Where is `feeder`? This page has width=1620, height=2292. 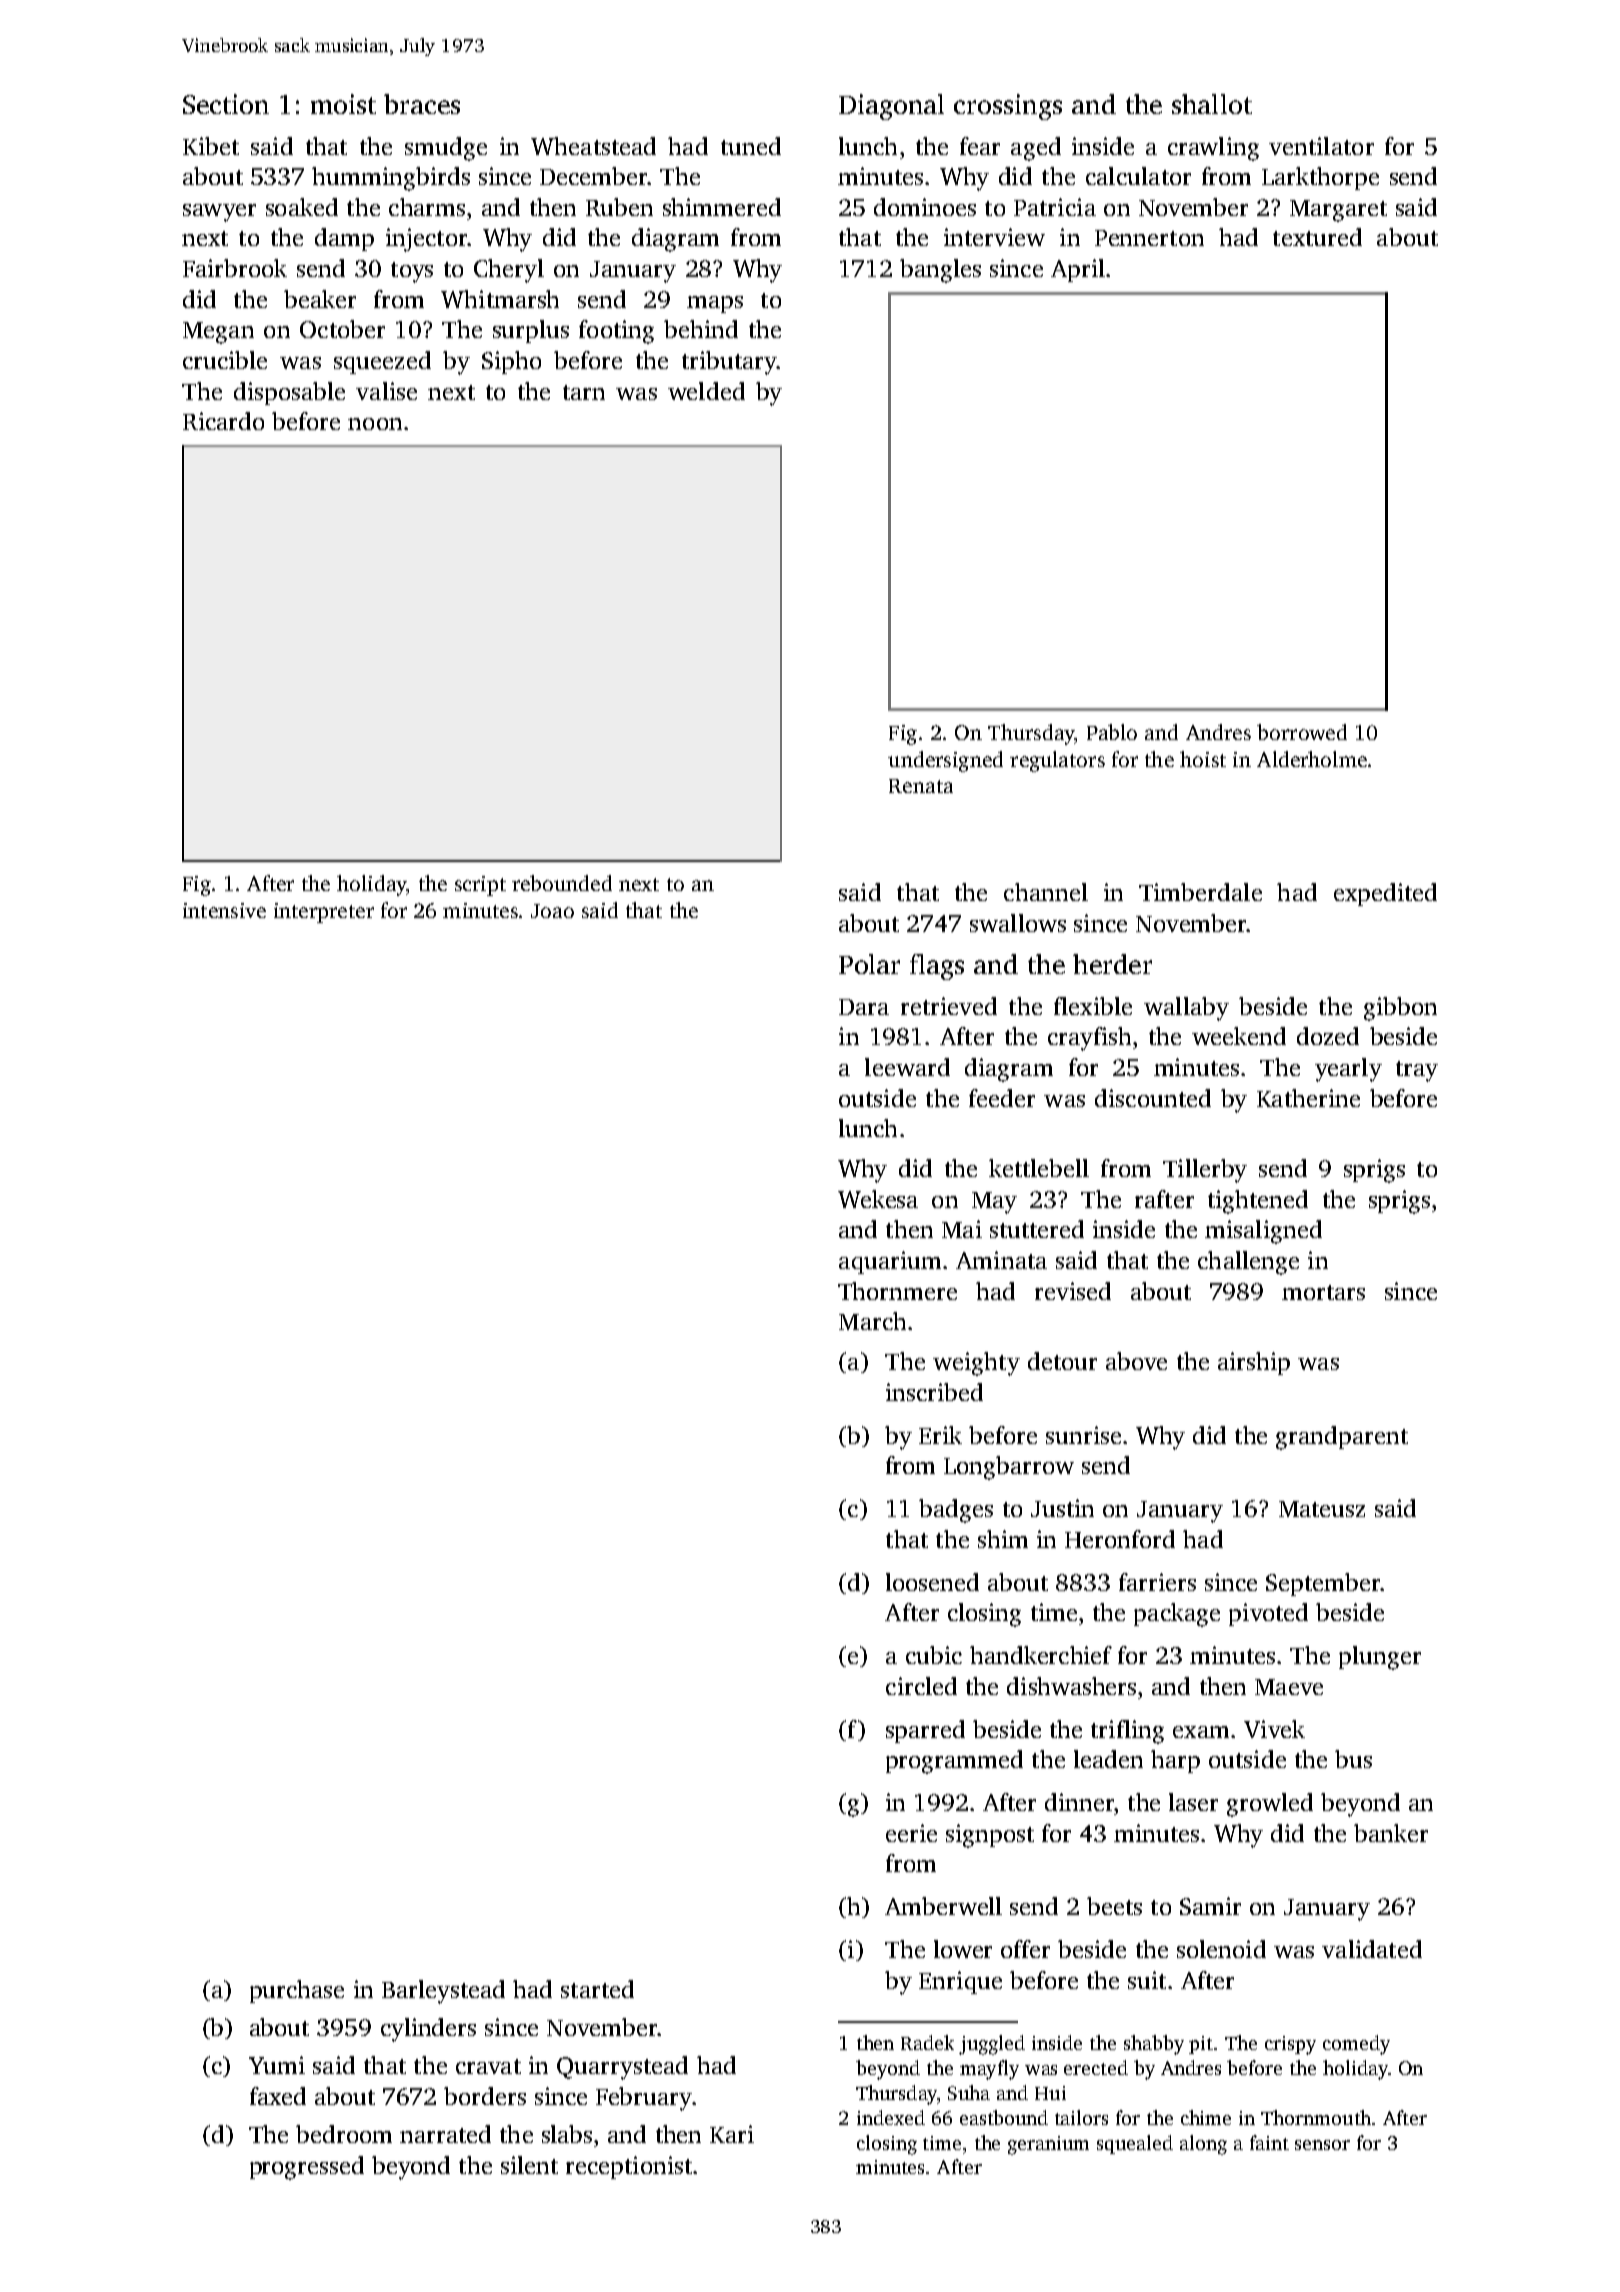 feeder is located at coordinates (1002, 1098).
